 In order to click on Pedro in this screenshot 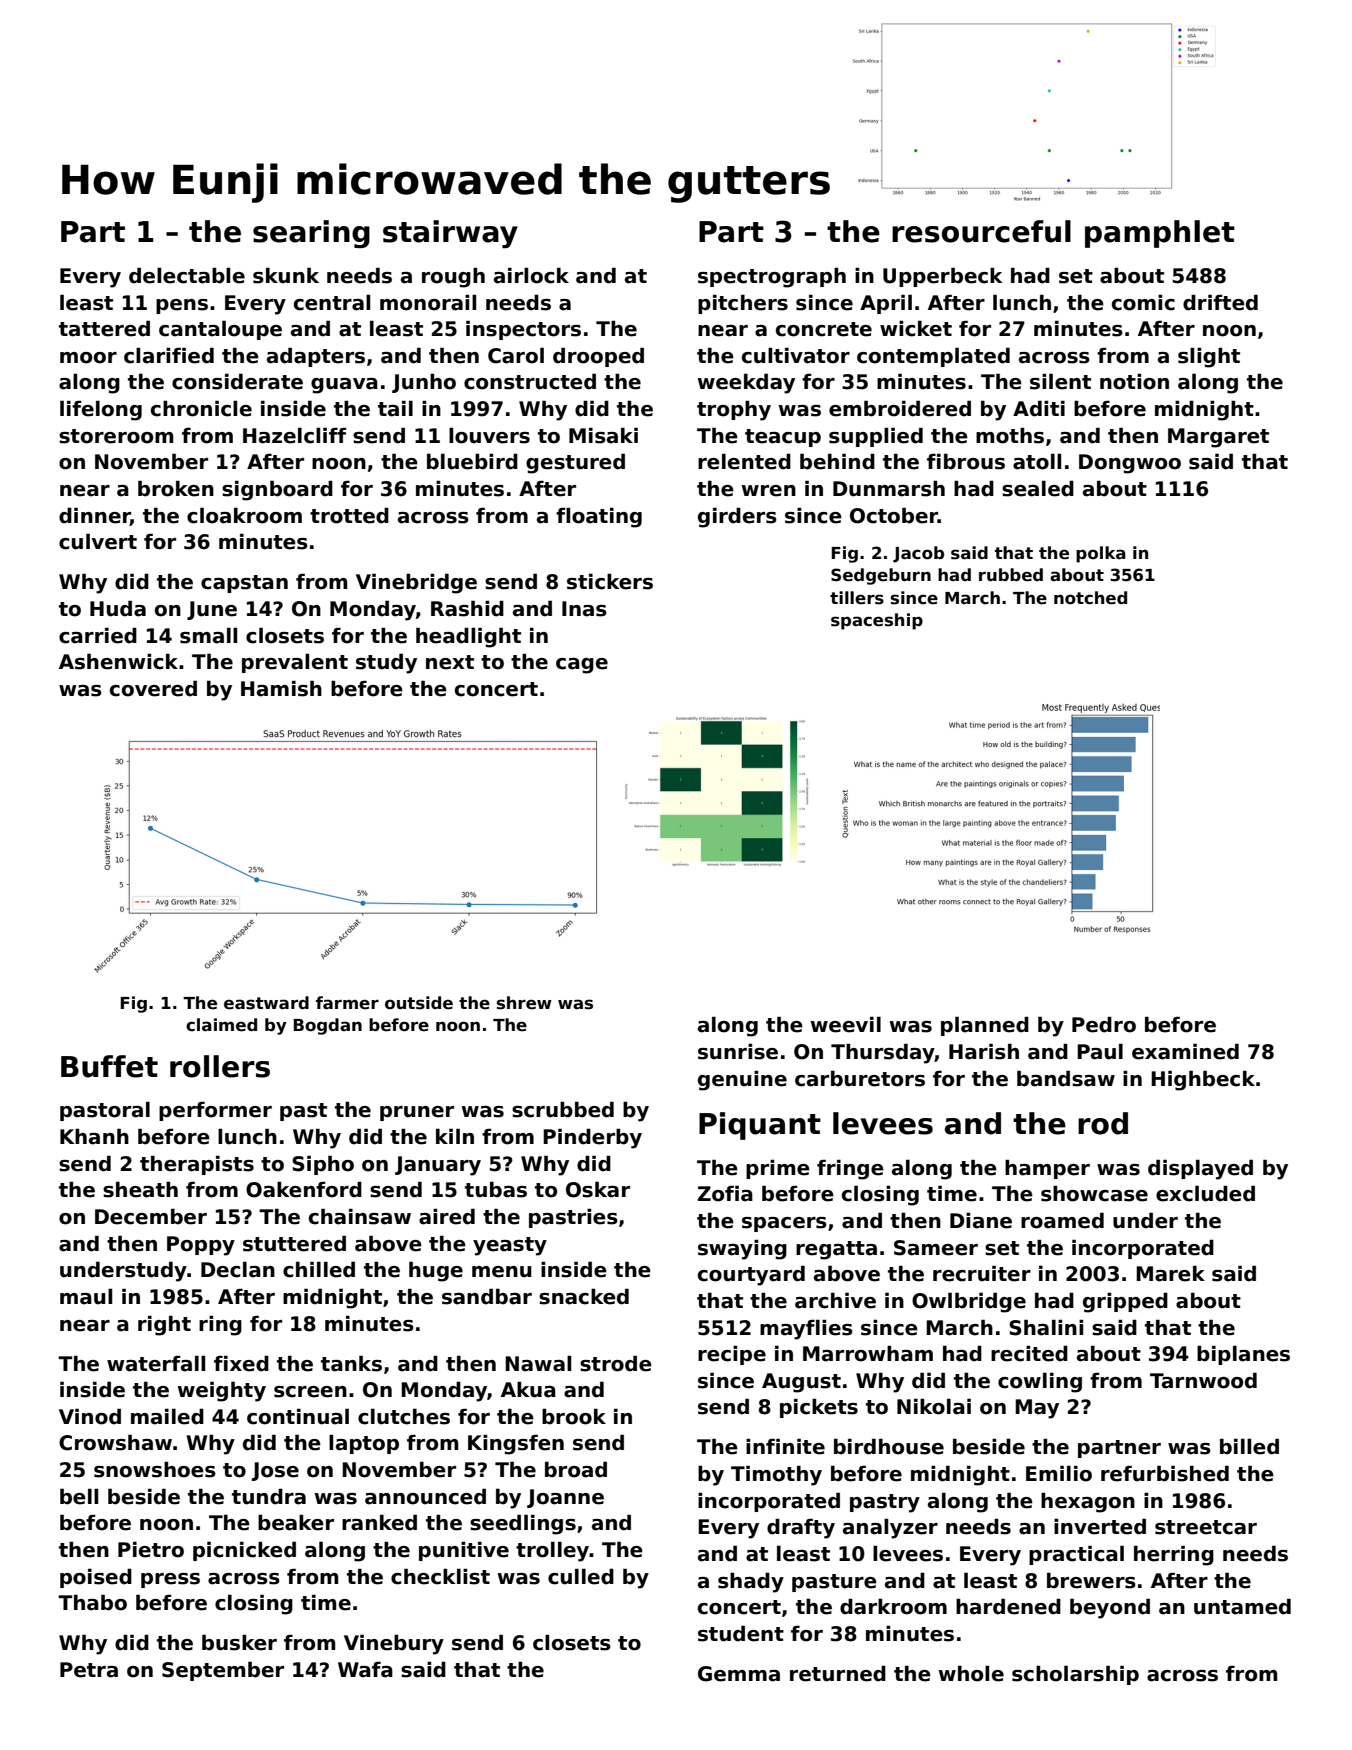, I will do `click(1104, 1024)`.
